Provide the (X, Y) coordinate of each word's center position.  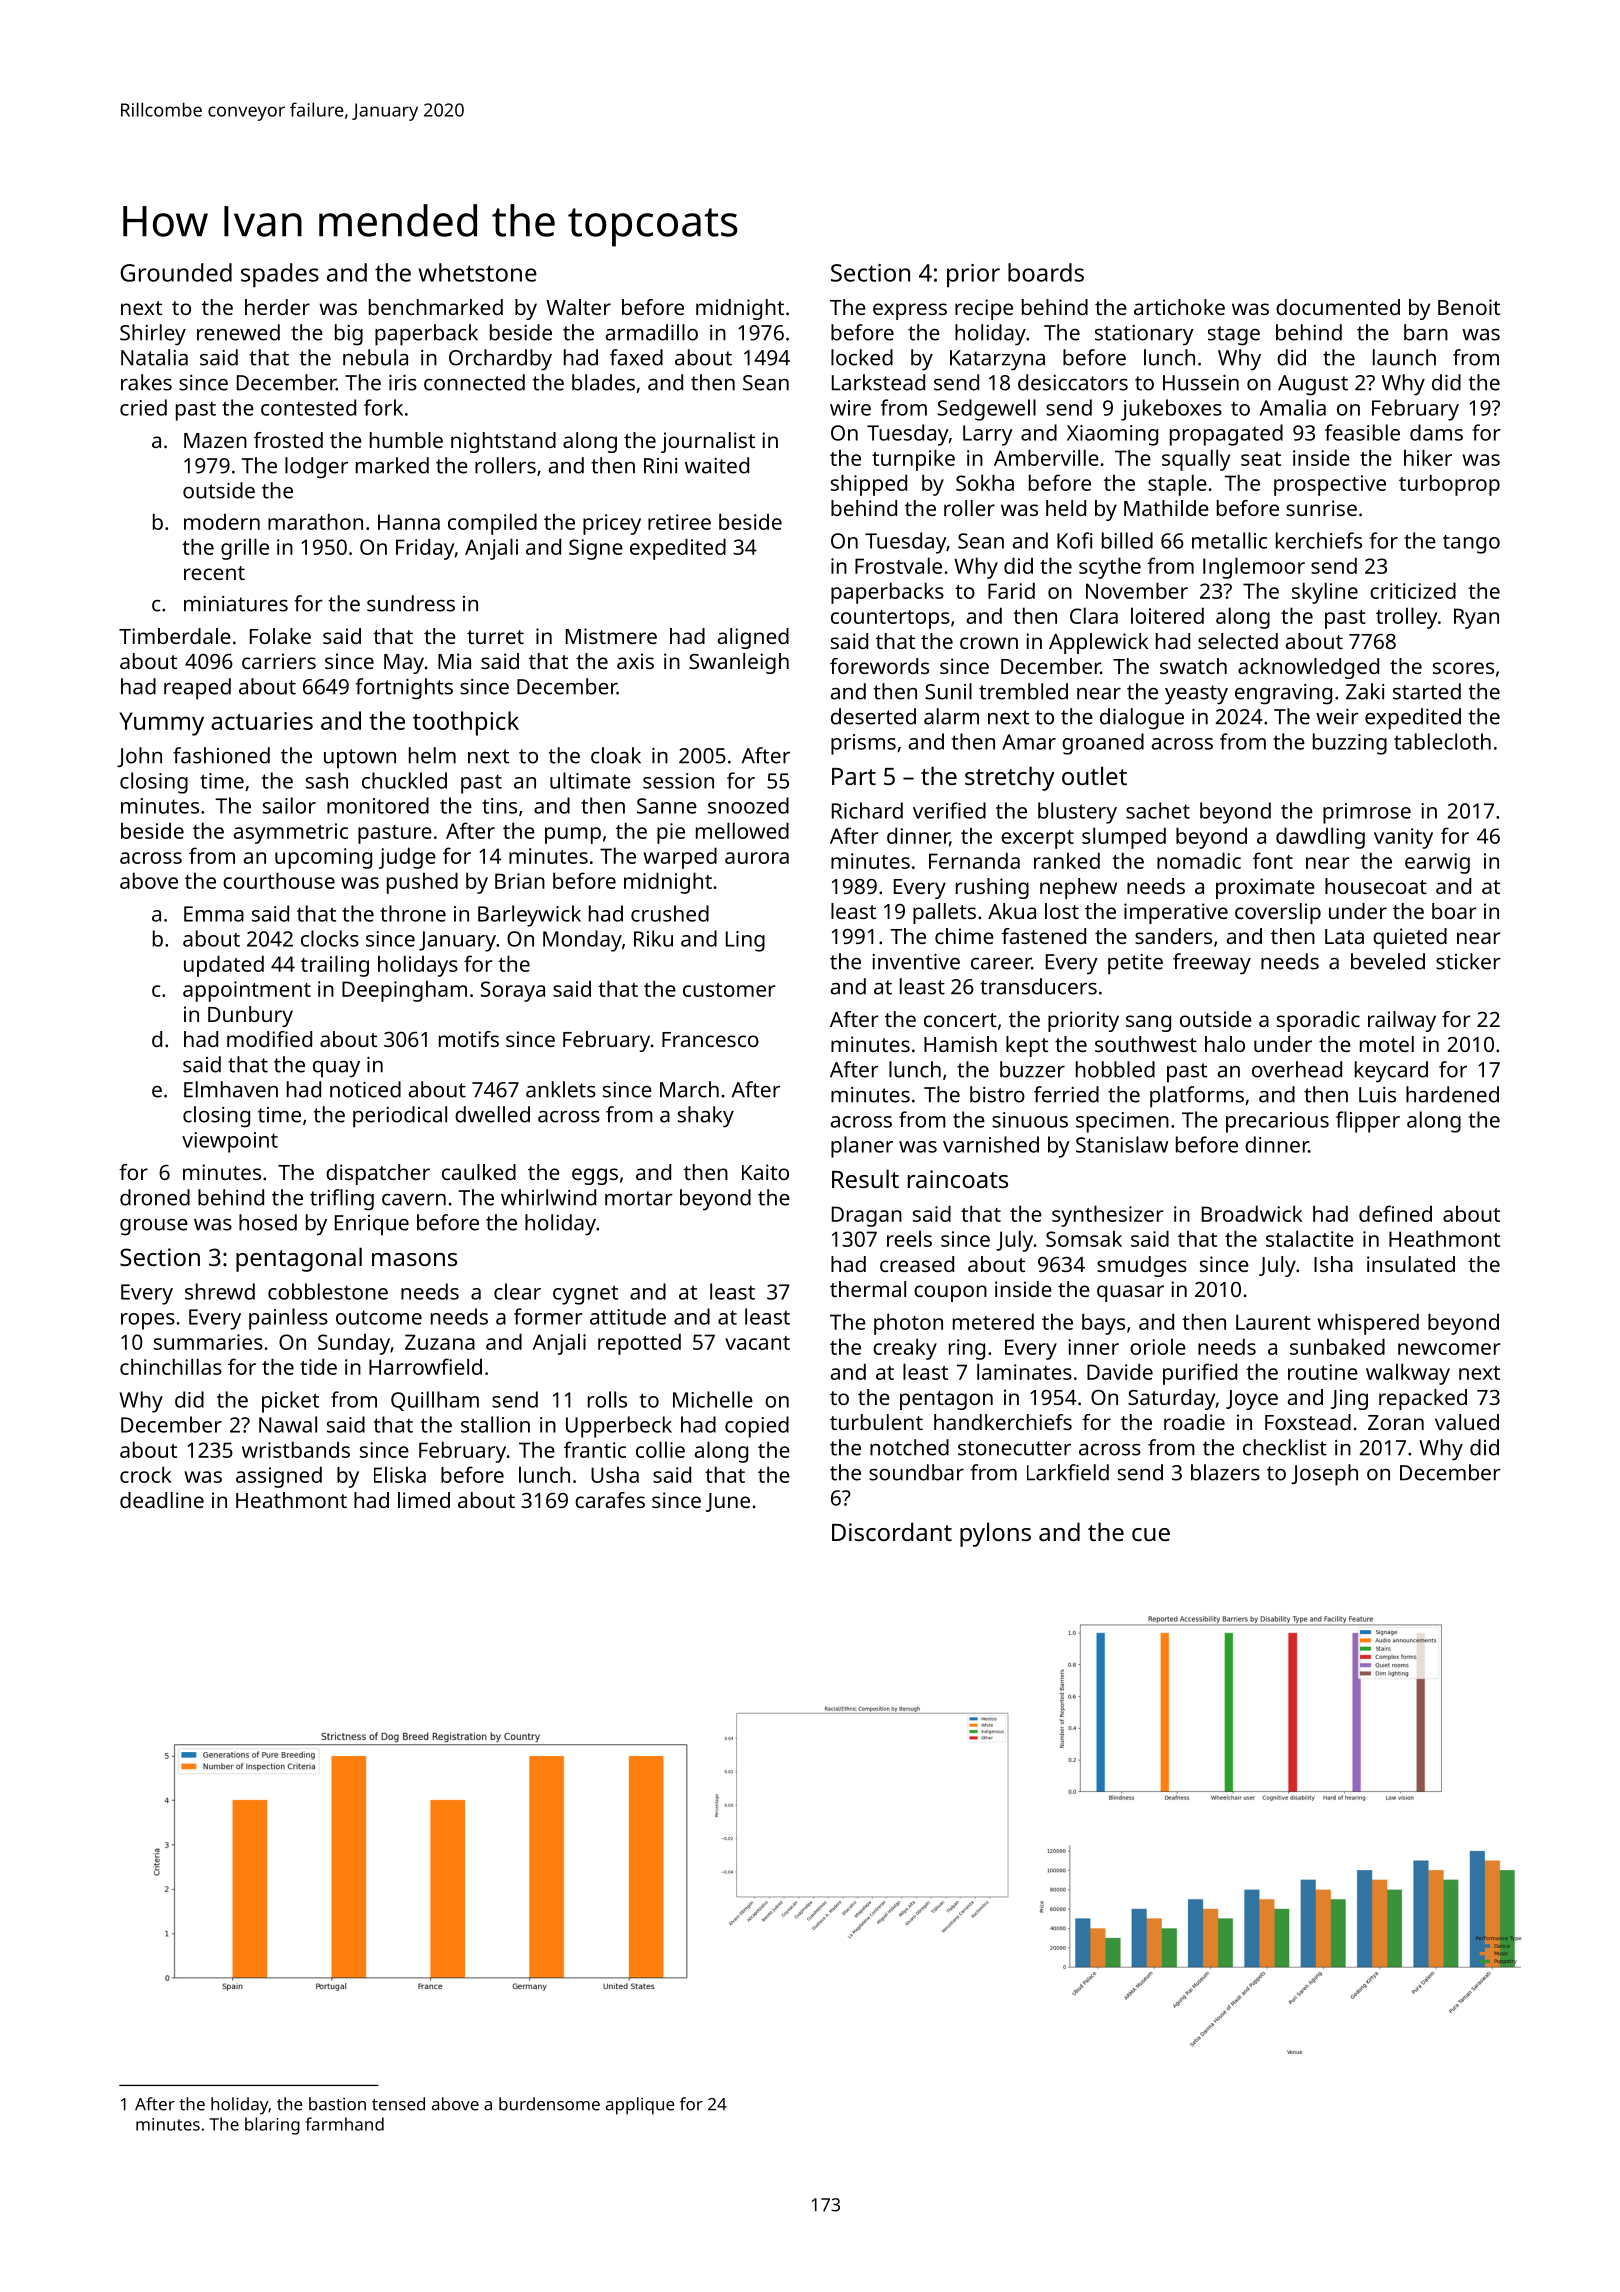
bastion (337, 2104)
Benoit (1469, 307)
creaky (905, 1349)
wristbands (296, 1449)
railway (1402, 1021)
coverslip (1278, 913)
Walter (578, 307)
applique (640, 2106)
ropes (148, 1321)
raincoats (958, 1179)
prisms (863, 744)
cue (1151, 1534)
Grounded (176, 272)
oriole (1158, 1346)
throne (413, 913)
